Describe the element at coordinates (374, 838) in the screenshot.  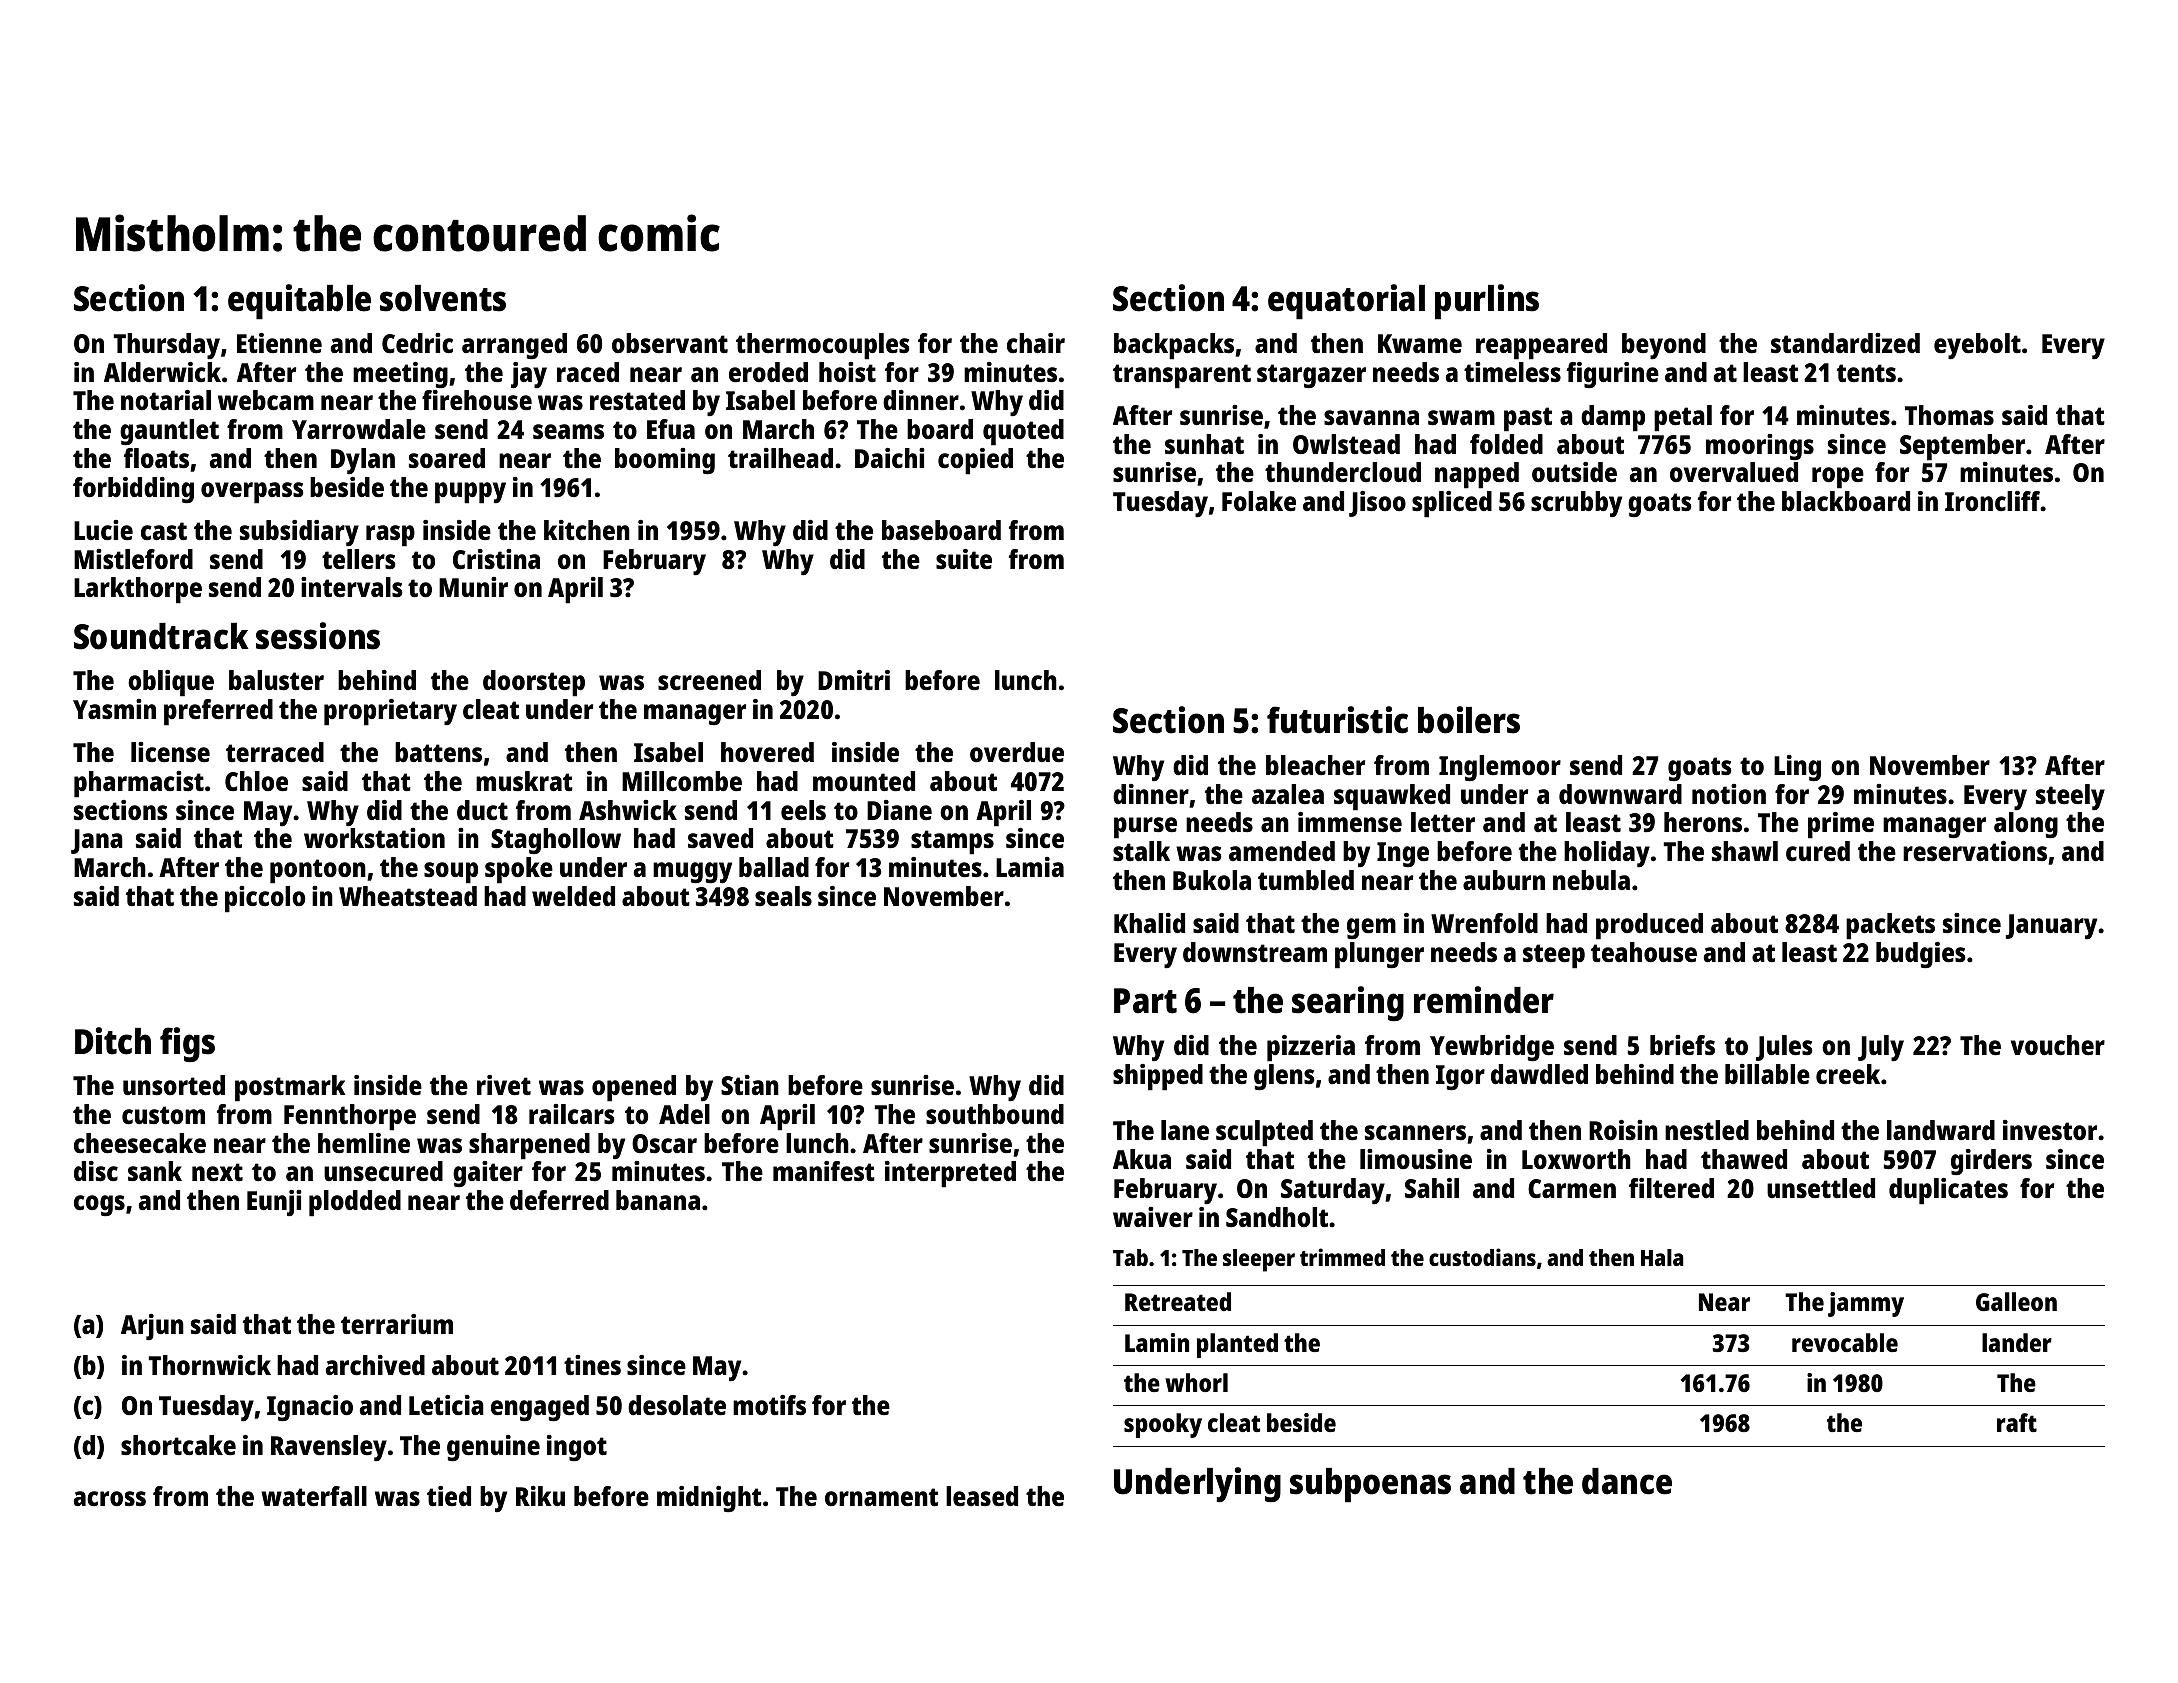
I see `workstation` at that location.
